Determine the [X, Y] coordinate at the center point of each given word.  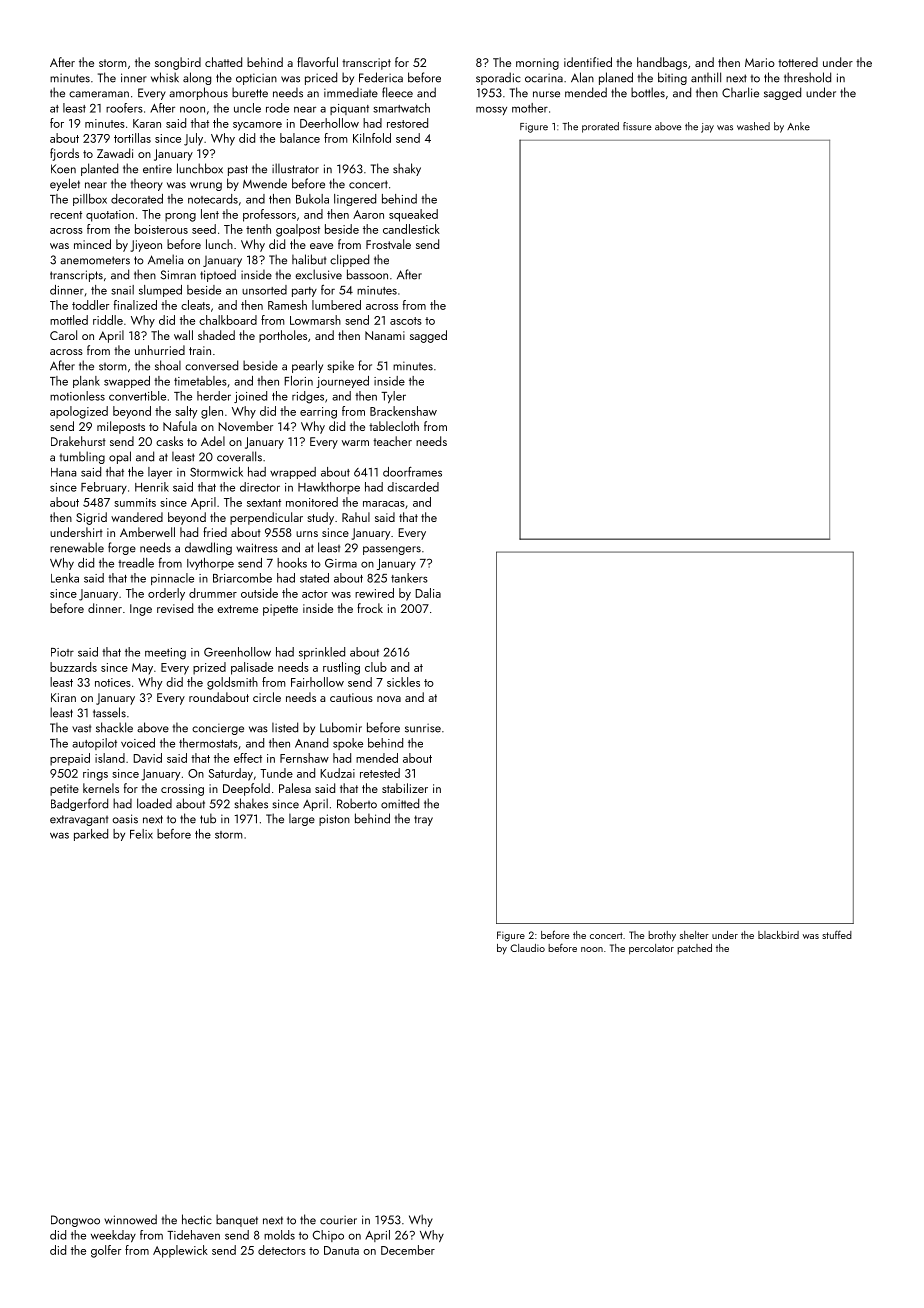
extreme [237, 609]
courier [338, 1220]
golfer [106, 1251]
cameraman [99, 94]
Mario [760, 62]
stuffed [837, 934]
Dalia [428, 593]
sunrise [423, 728]
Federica [381, 77]
